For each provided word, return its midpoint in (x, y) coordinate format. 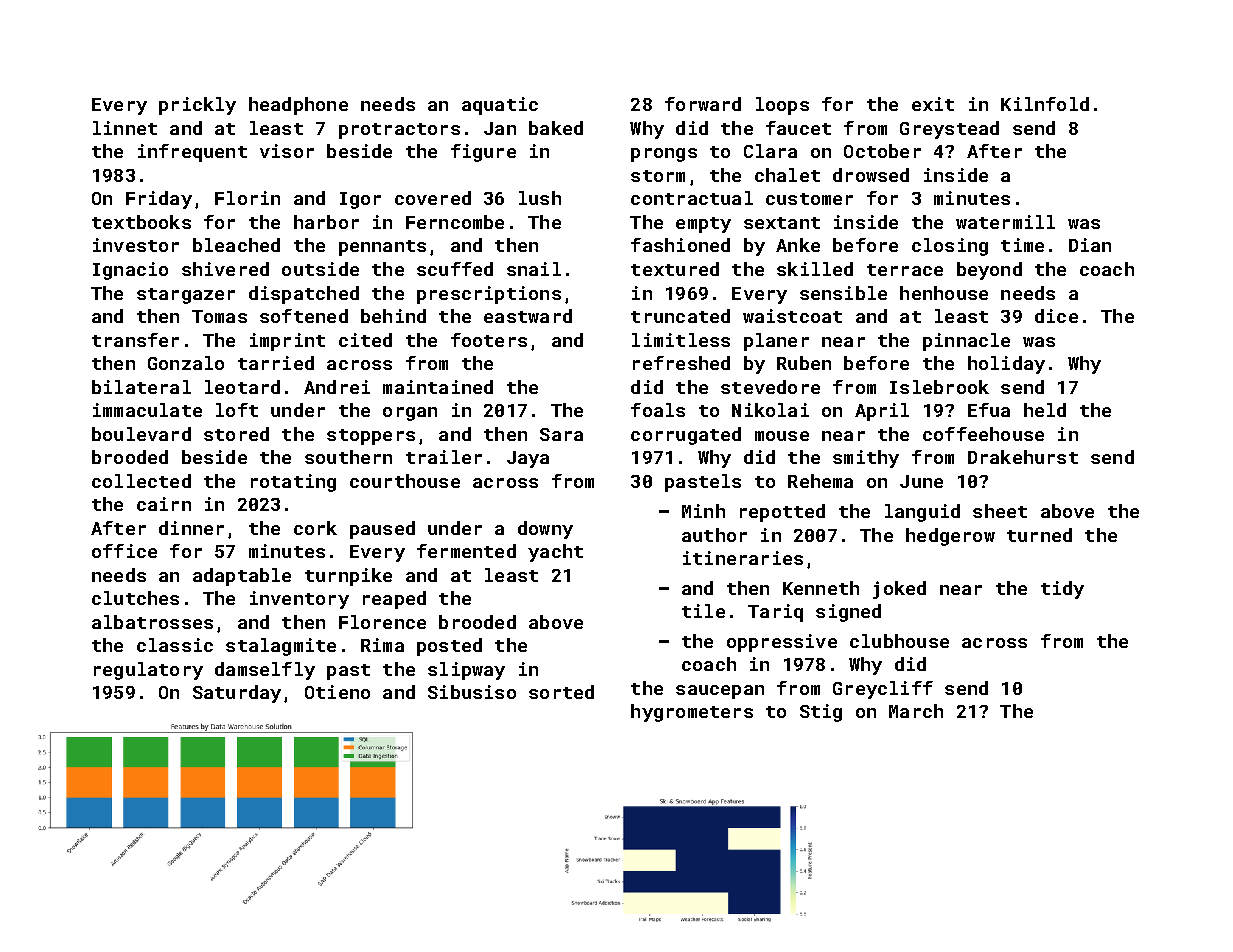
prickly (197, 106)
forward (703, 104)
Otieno (337, 692)
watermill (1005, 222)
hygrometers (692, 713)
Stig (821, 713)
